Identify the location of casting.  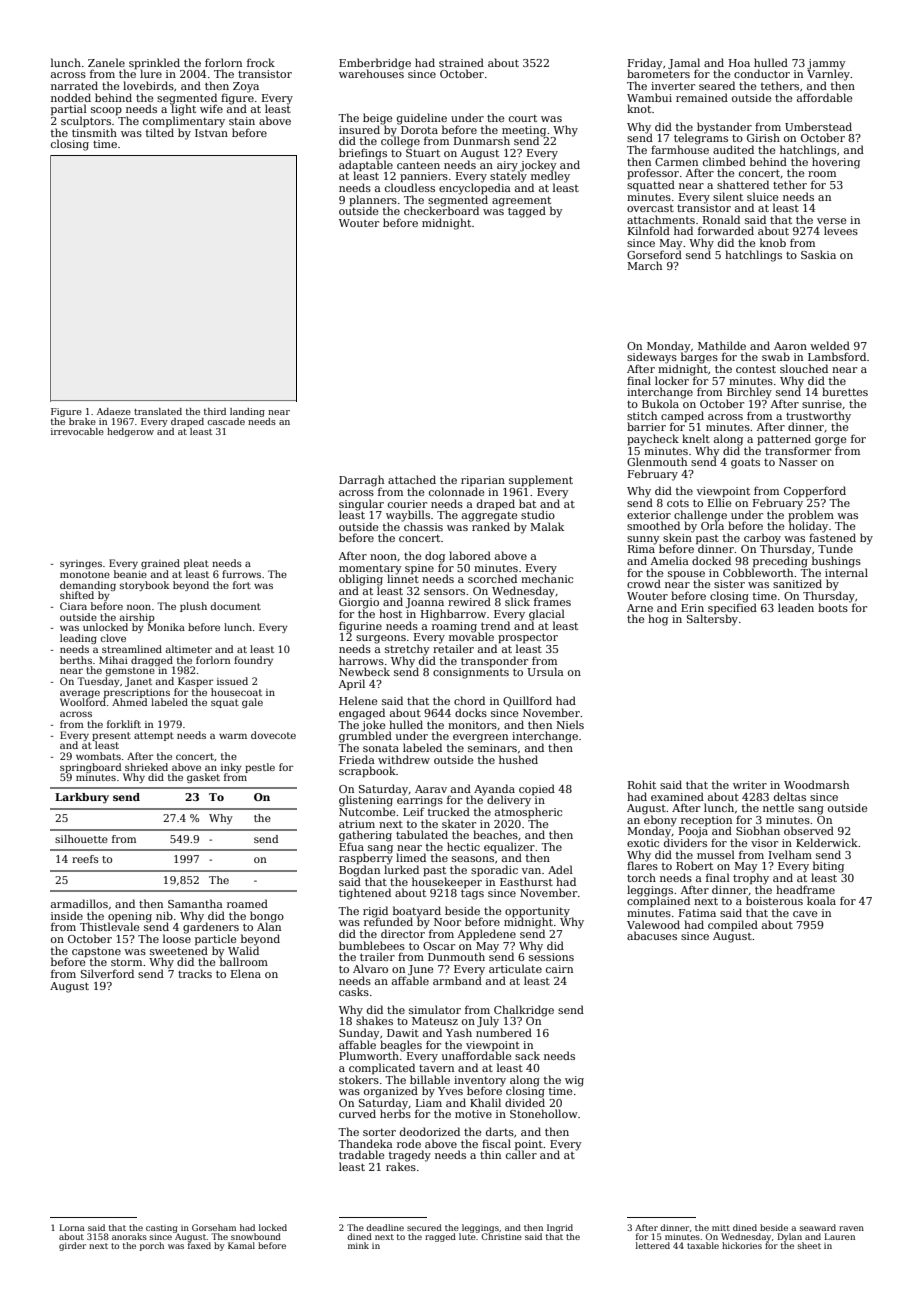
(162, 1229).
